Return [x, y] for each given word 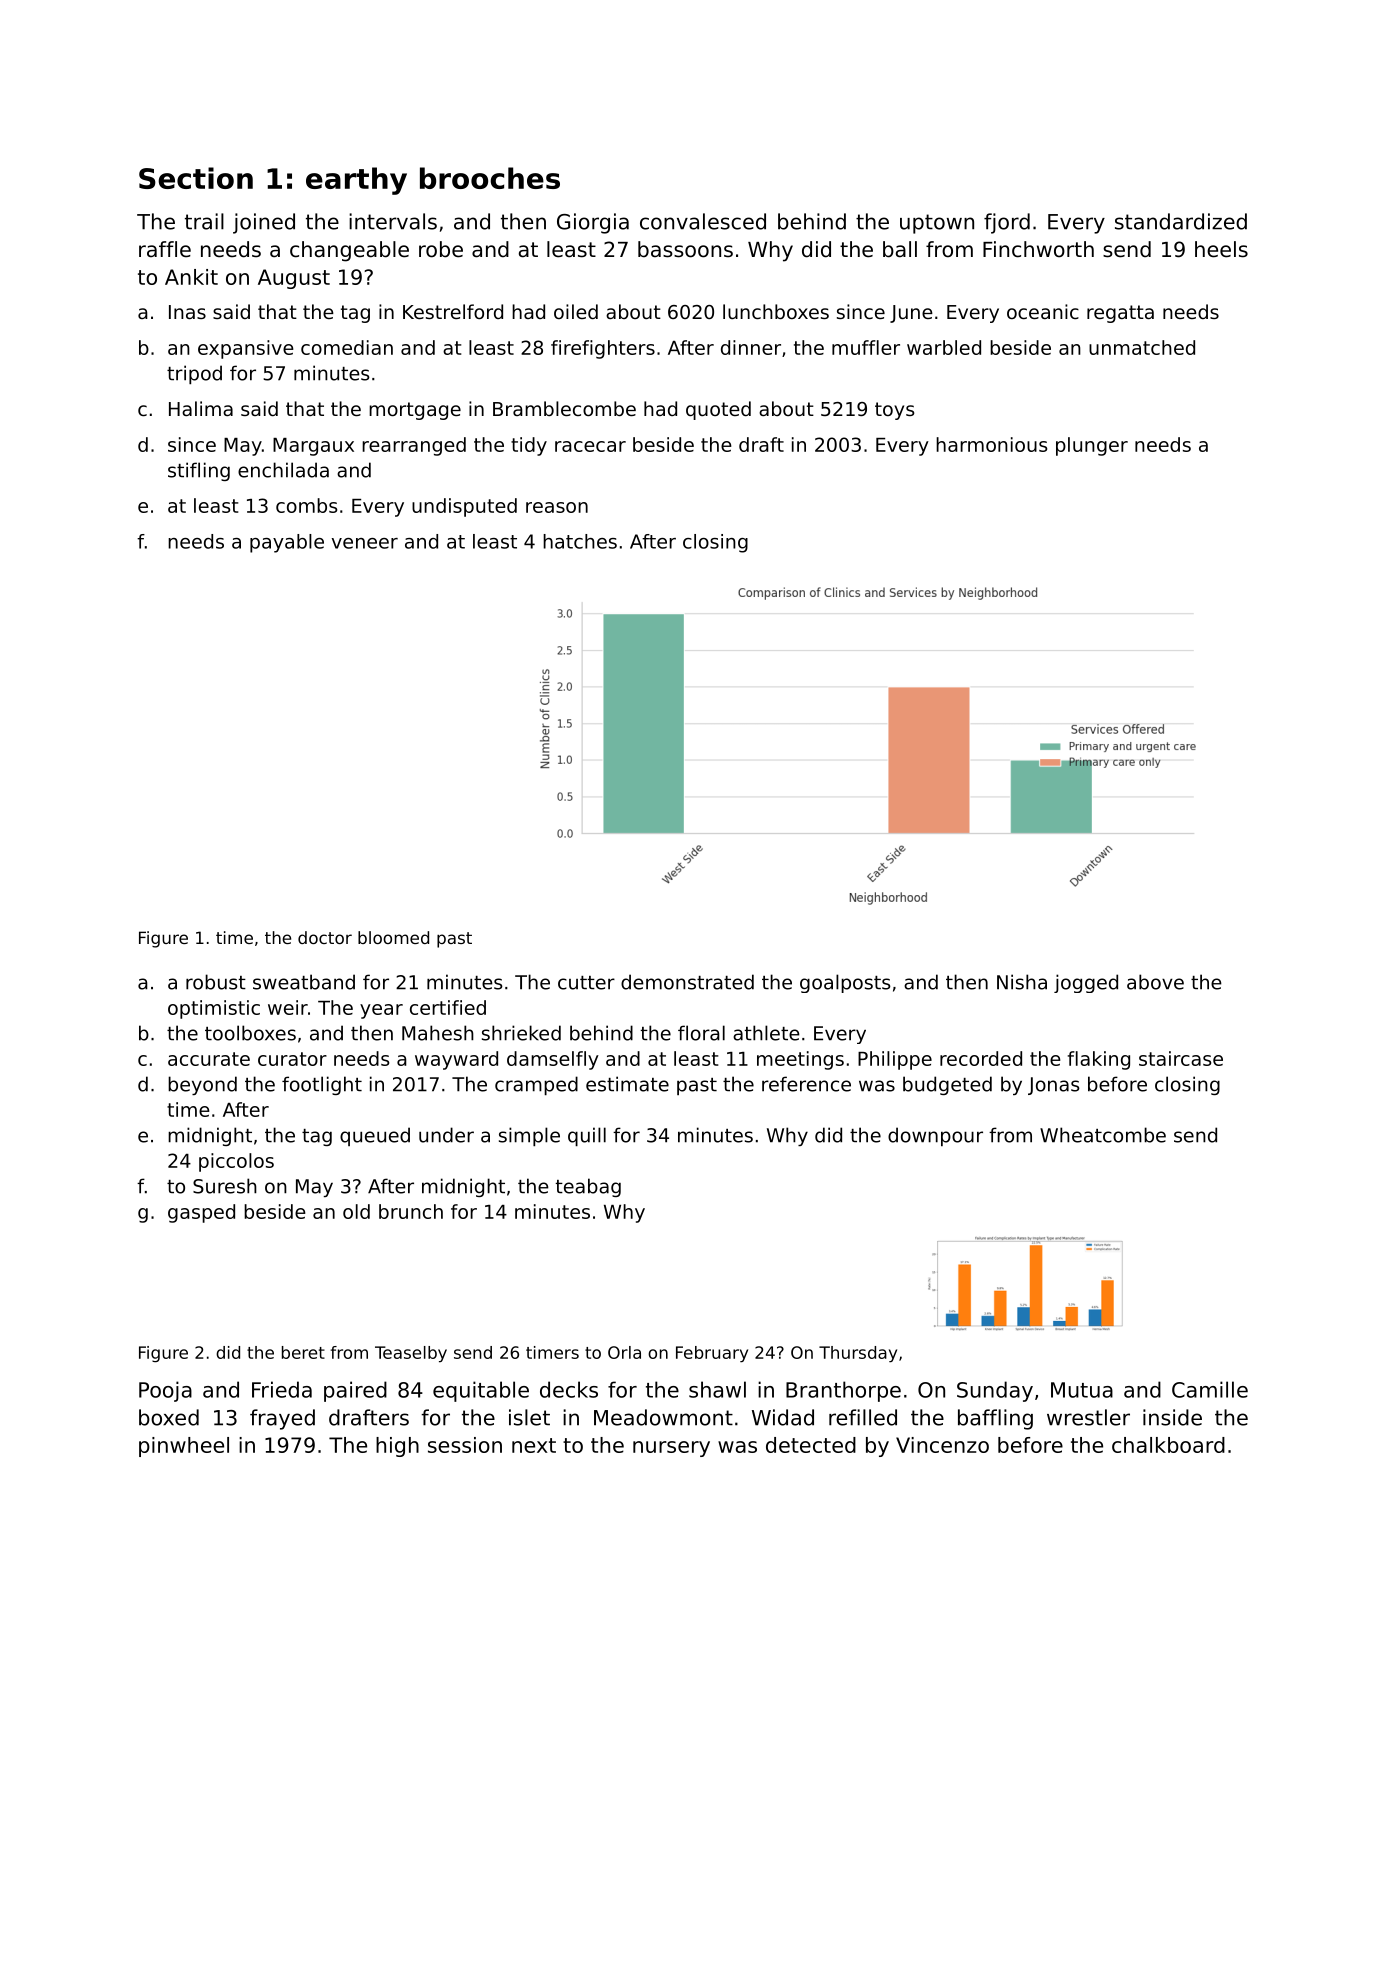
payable [287, 543]
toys [894, 411]
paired [355, 1391]
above [1155, 982]
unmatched [1142, 347]
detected [811, 1445]
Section [196, 178]
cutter [586, 983]
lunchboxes [776, 311]
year [381, 1011]
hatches [580, 541]
